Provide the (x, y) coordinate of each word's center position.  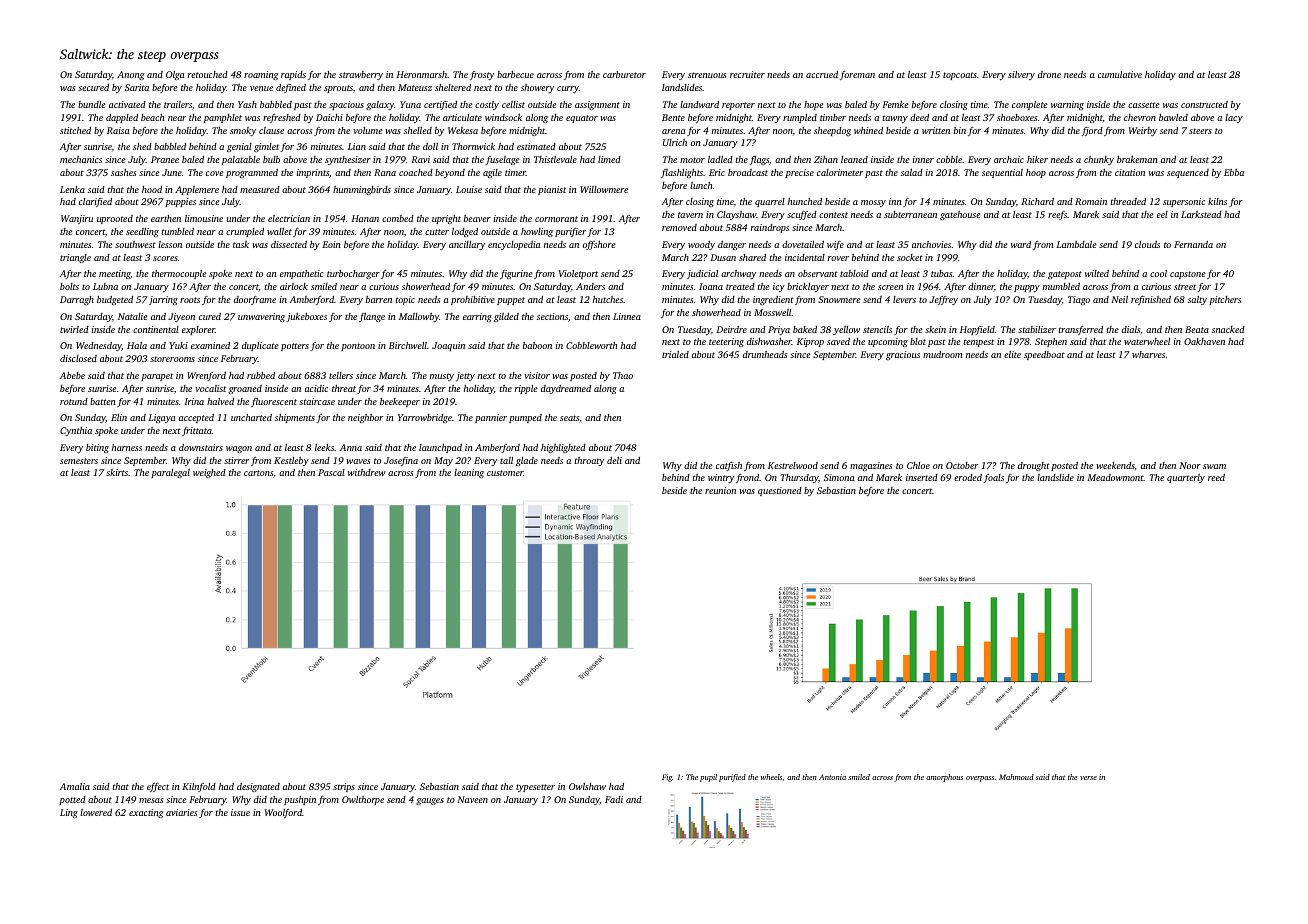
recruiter (747, 74)
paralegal (170, 473)
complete (1029, 105)
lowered (96, 812)
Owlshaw (587, 786)
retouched (208, 74)
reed (1216, 477)
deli (614, 460)
